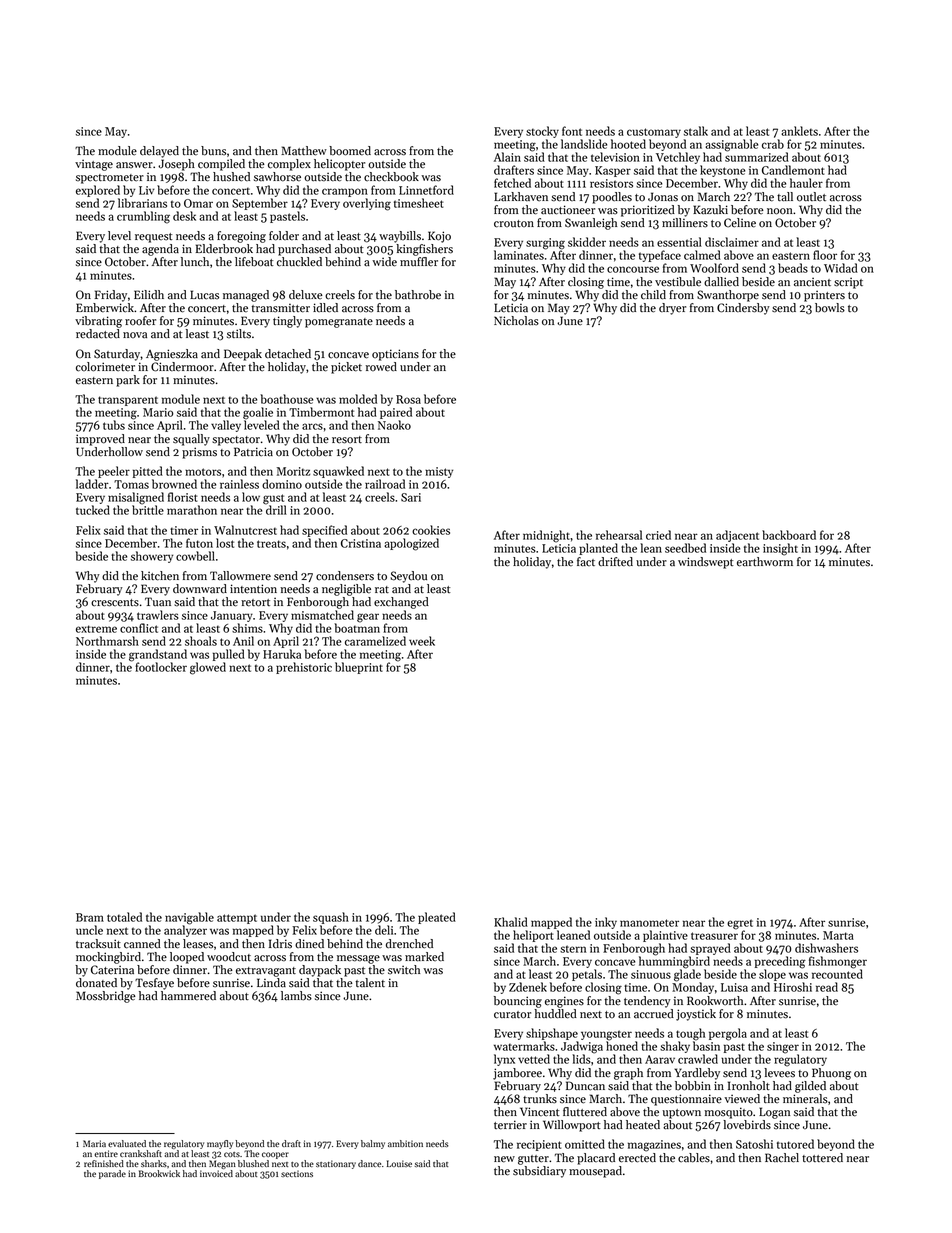 The height and width of the page is (1233, 952). Describe the element at coordinates (512, 183) in the page. I see `fetched` at that location.
